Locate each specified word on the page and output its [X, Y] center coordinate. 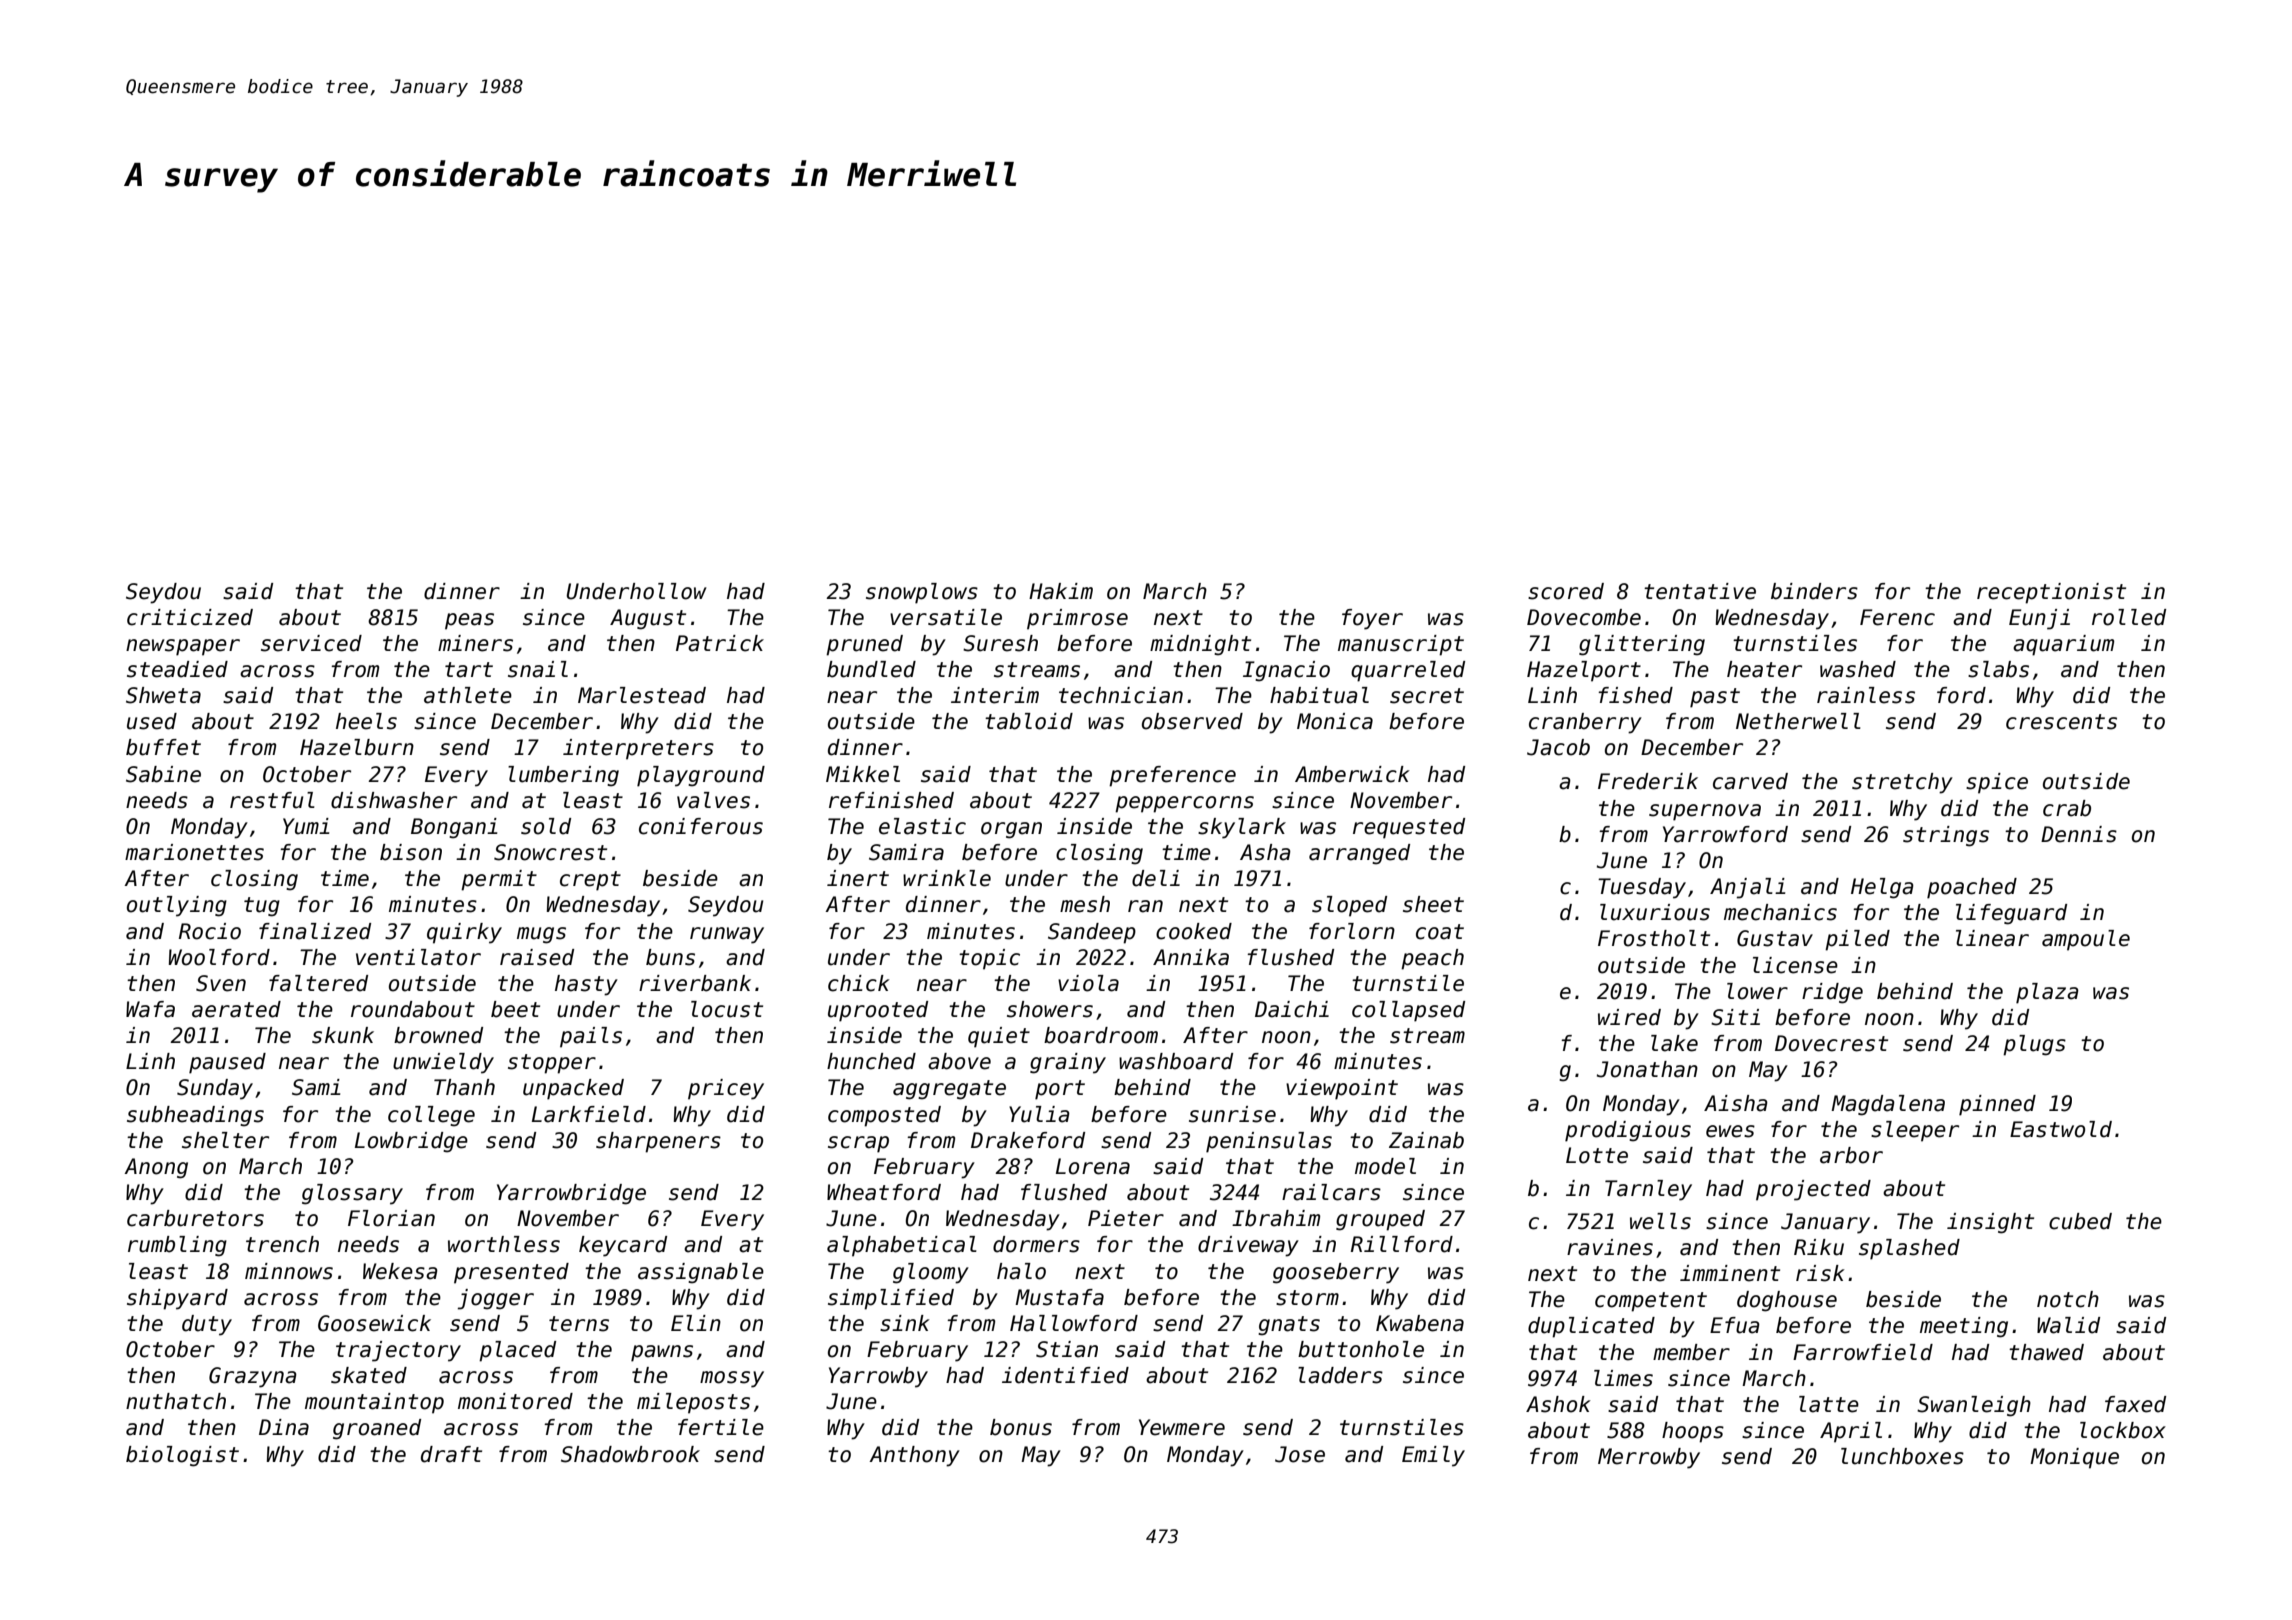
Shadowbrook [630, 1454]
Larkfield [589, 1114]
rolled [2129, 617]
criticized [190, 617]
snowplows [922, 593]
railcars [1331, 1192]
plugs [2034, 1045]
